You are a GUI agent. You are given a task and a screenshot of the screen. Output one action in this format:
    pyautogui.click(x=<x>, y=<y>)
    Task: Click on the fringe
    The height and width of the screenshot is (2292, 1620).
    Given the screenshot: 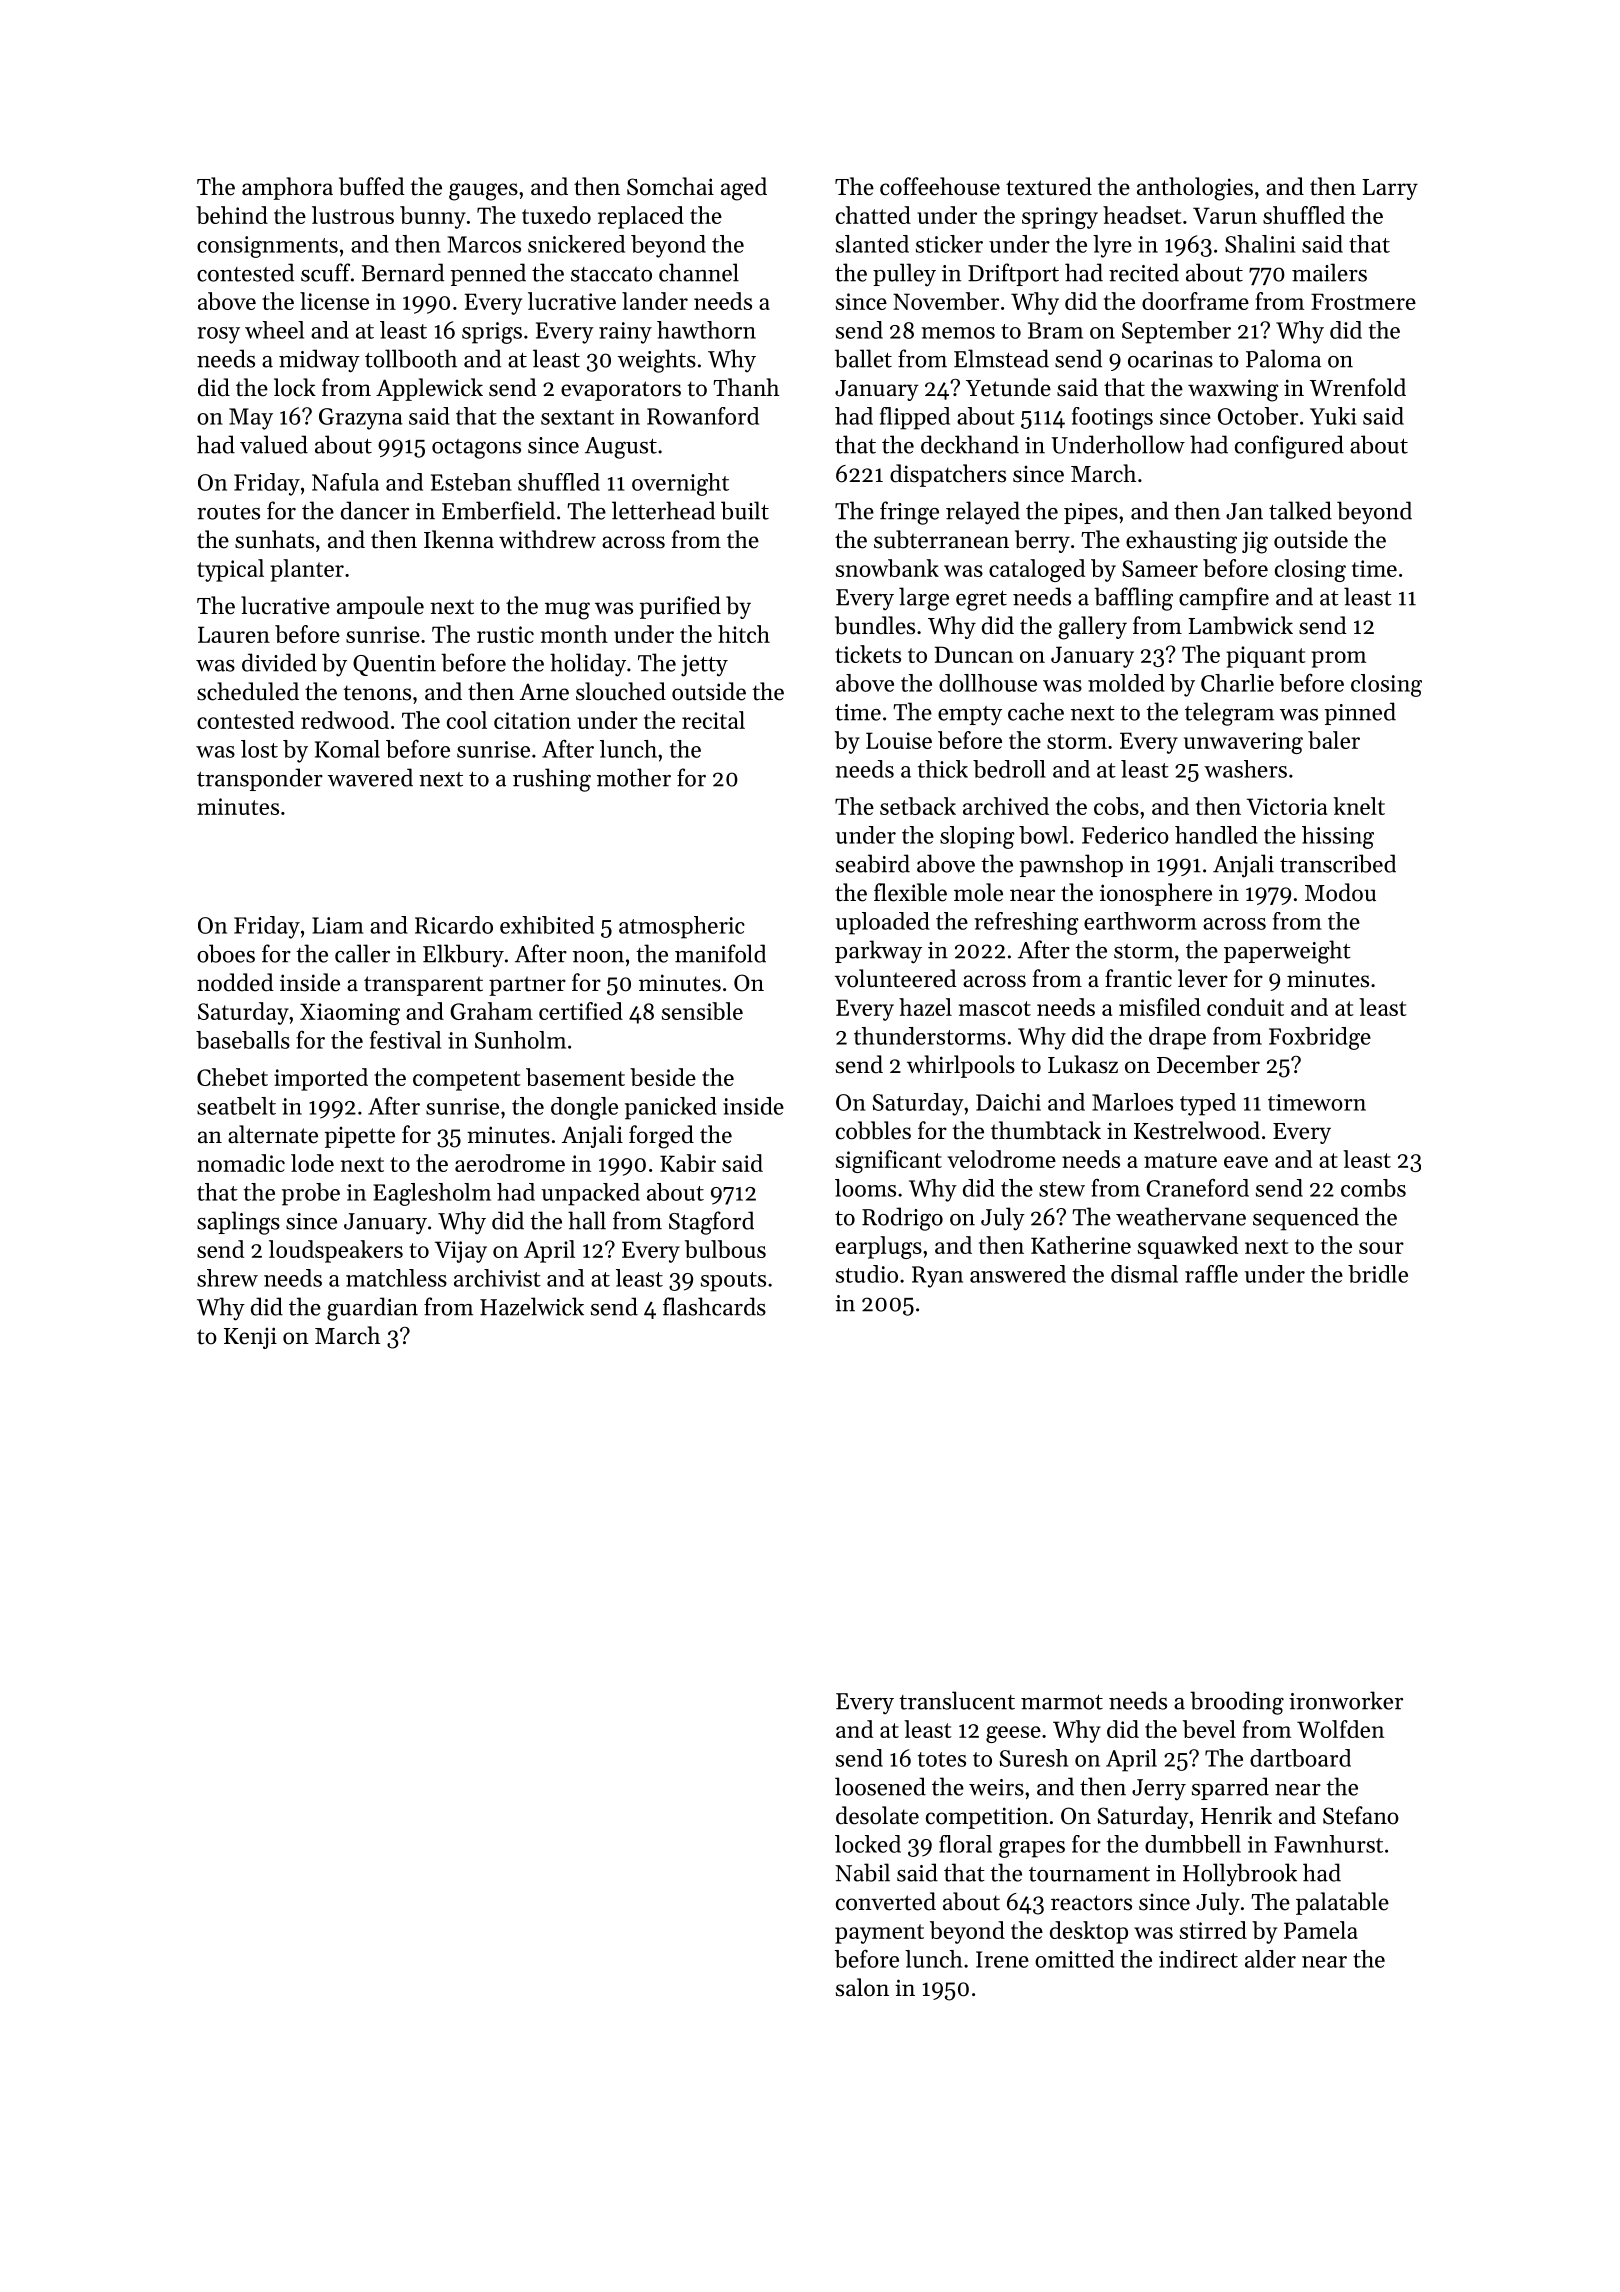 What is the action you would take?
    pyautogui.click(x=909, y=513)
